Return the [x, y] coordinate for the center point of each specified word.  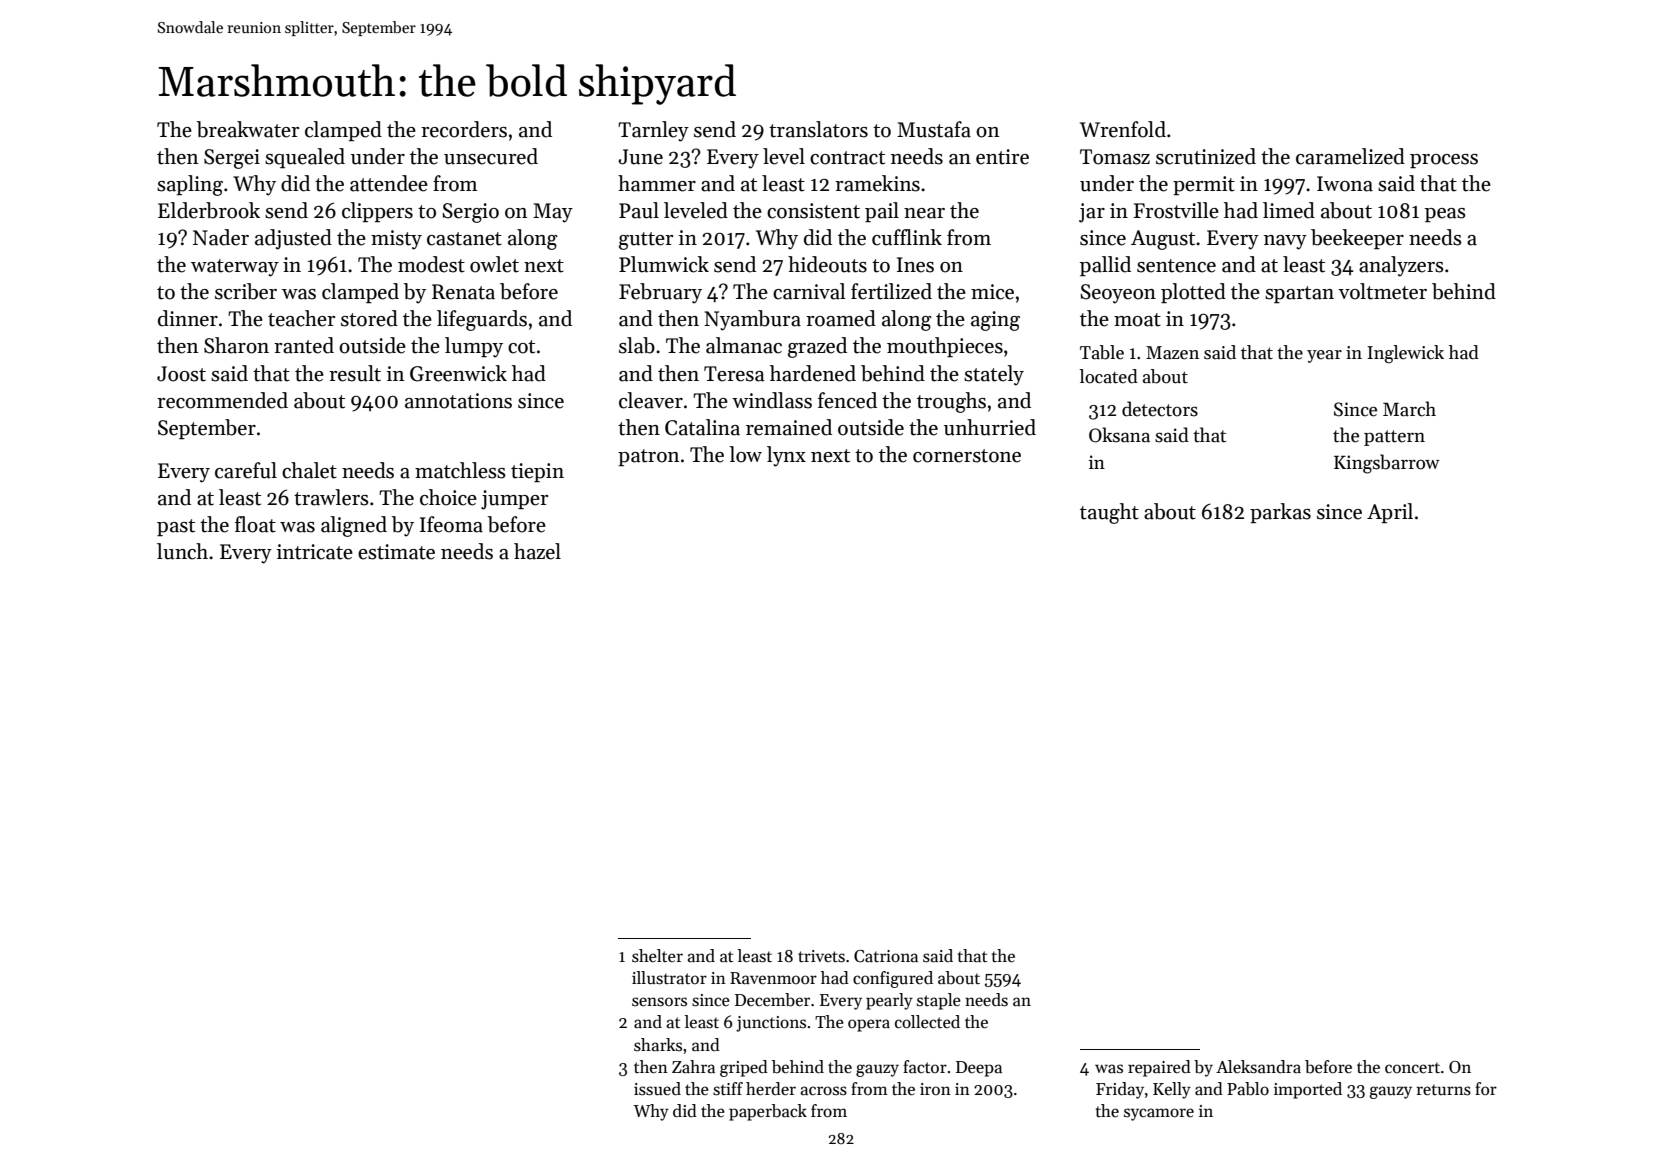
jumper [514, 500]
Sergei [232, 159]
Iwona [1345, 184]
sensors [659, 1002]
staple [939, 1001]
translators [818, 129]
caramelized [1350, 156]
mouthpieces [945, 347]
